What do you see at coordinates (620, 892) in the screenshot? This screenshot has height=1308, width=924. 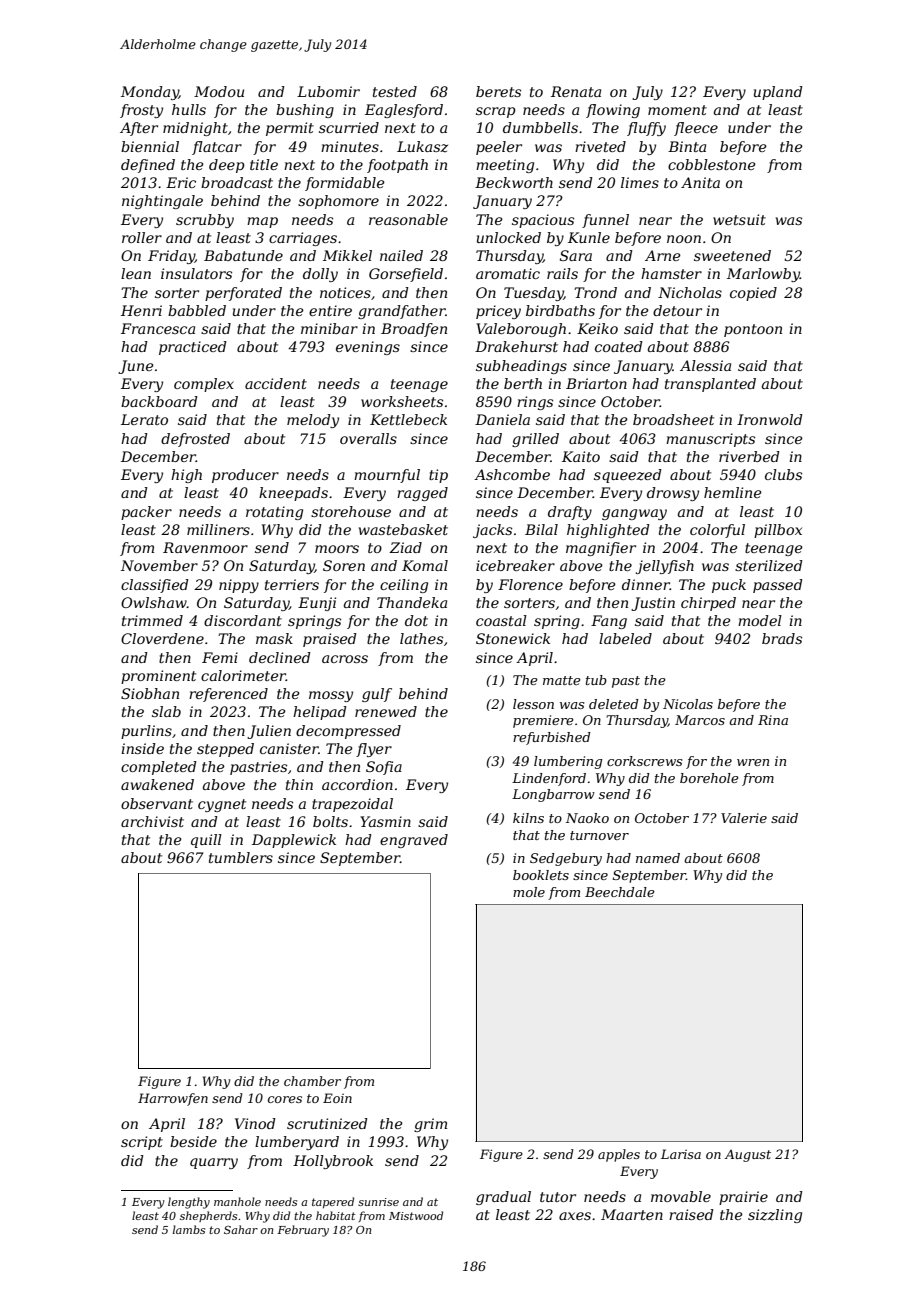 I see `Beechdale` at bounding box center [620, 892].
